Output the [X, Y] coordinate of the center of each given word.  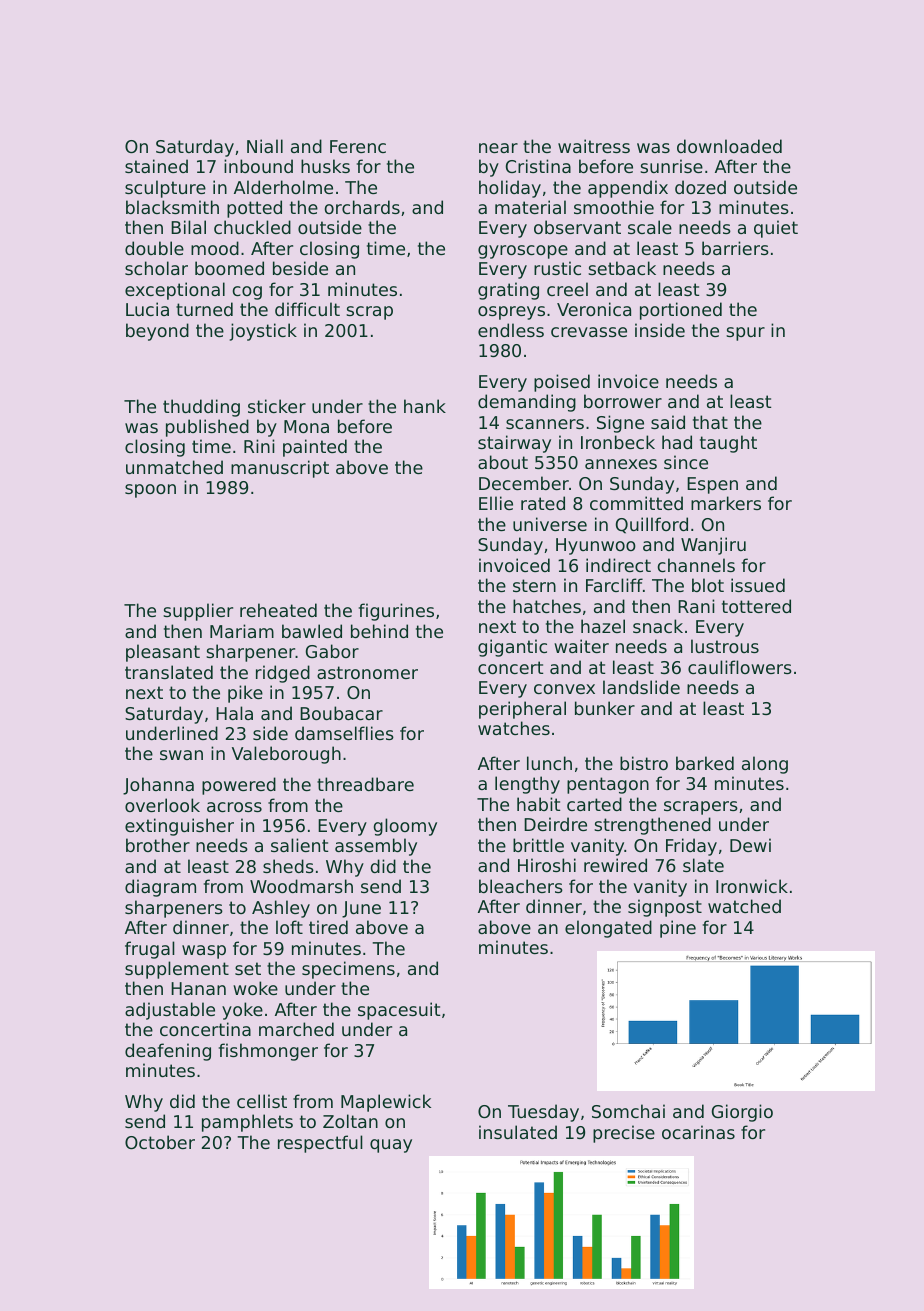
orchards [362, 207]
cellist [262, 1101]
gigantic [512, 648]
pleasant [163, 653]
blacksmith [172, 207]
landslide [641, 687]
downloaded [729, 146]
